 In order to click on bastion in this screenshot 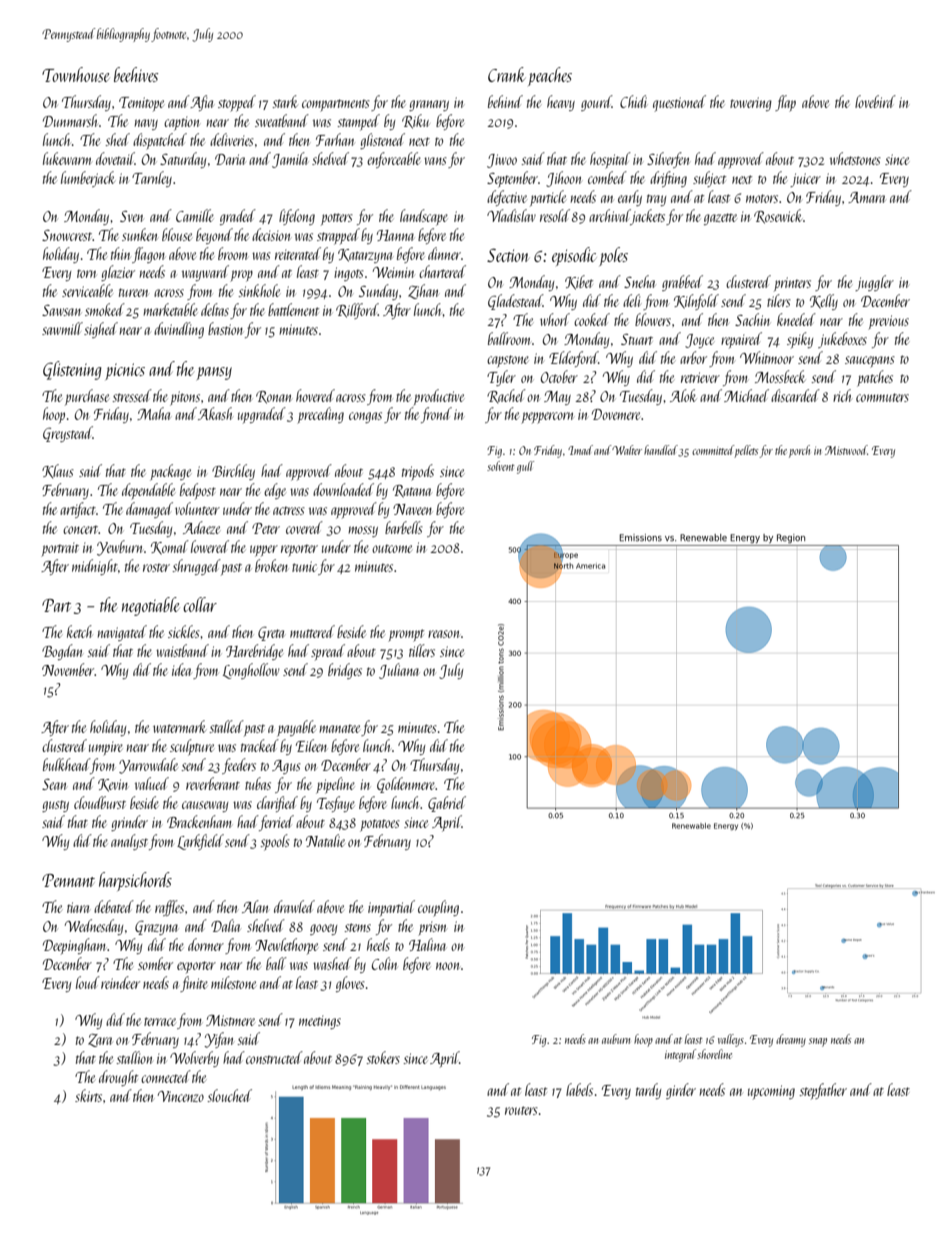, I will do `click(225, 328)`.
